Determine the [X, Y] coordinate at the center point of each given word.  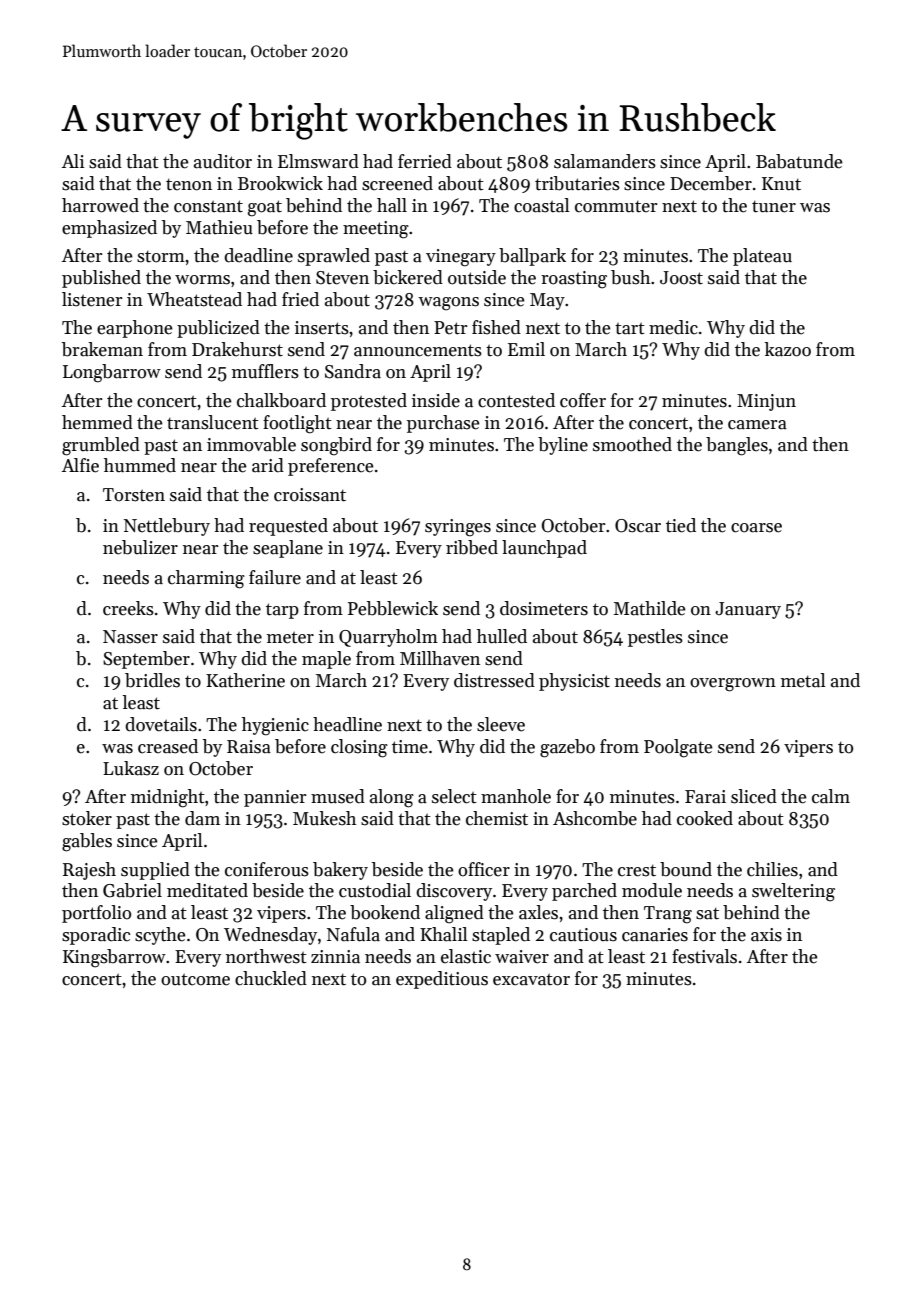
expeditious [442, 980]
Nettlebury [167, 527]
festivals [704, 956]
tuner [774, 206]
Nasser [130, 637]
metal [803, 680]
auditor [223, 161]
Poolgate [678, 748]
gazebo [567, 748]
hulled [502, 636]
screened [397, 183]
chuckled [271, 978]
